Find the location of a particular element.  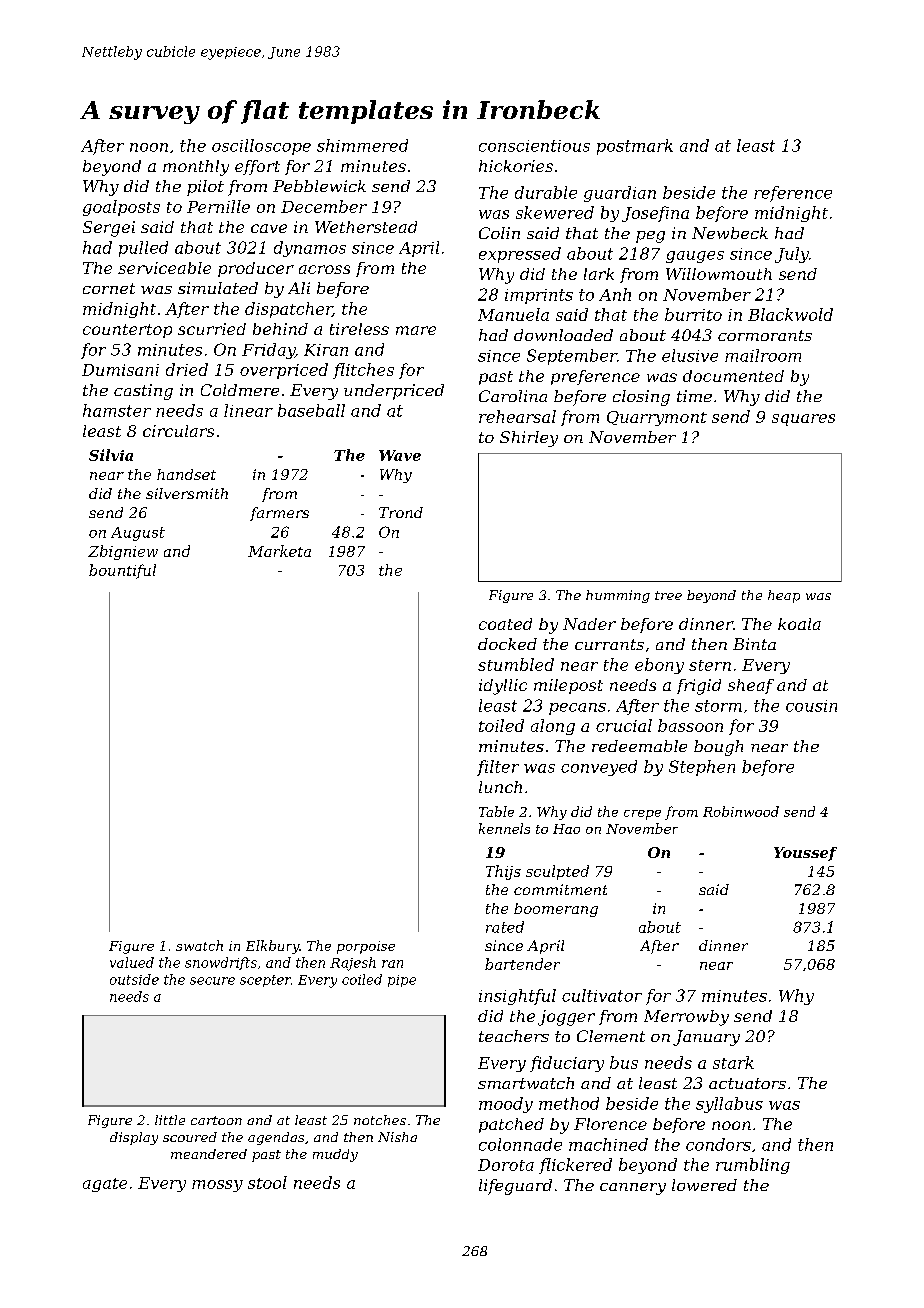

Thijs is located at coordinates (503, 872).
